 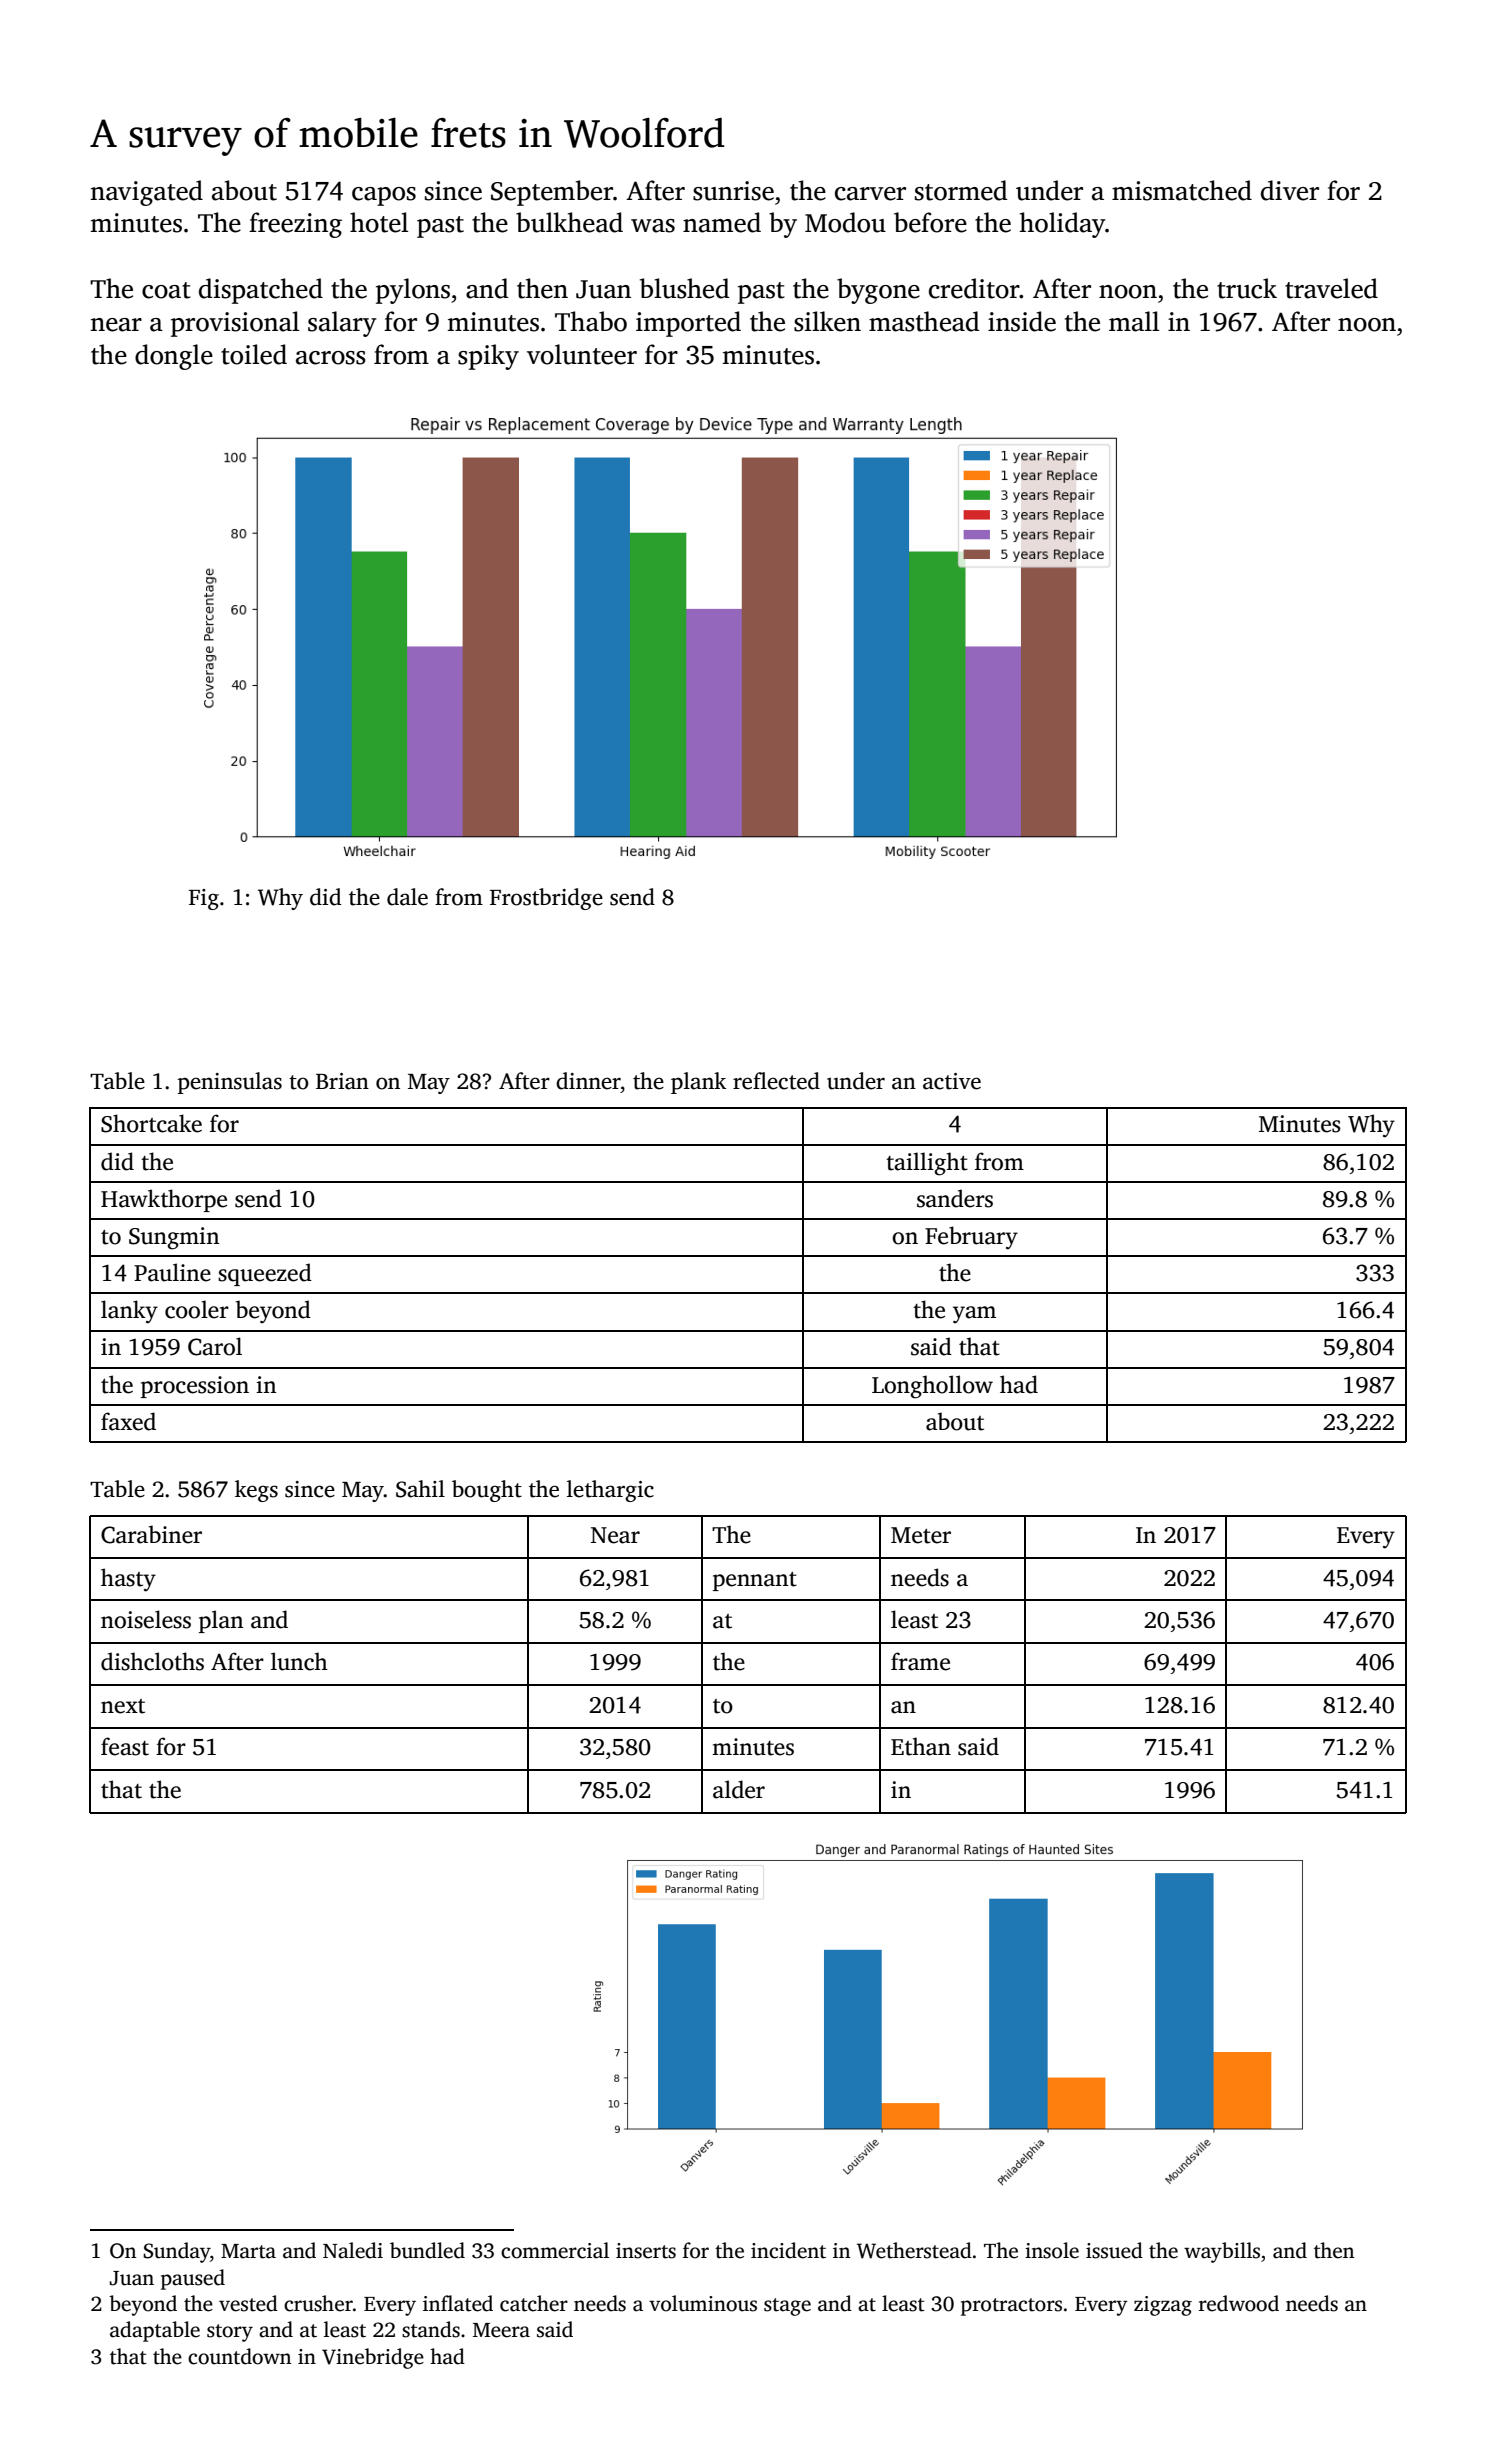 What do you see at coordinates (1331, 288) in the page?
I see `traveled` at bounding box center [1331, 288].
